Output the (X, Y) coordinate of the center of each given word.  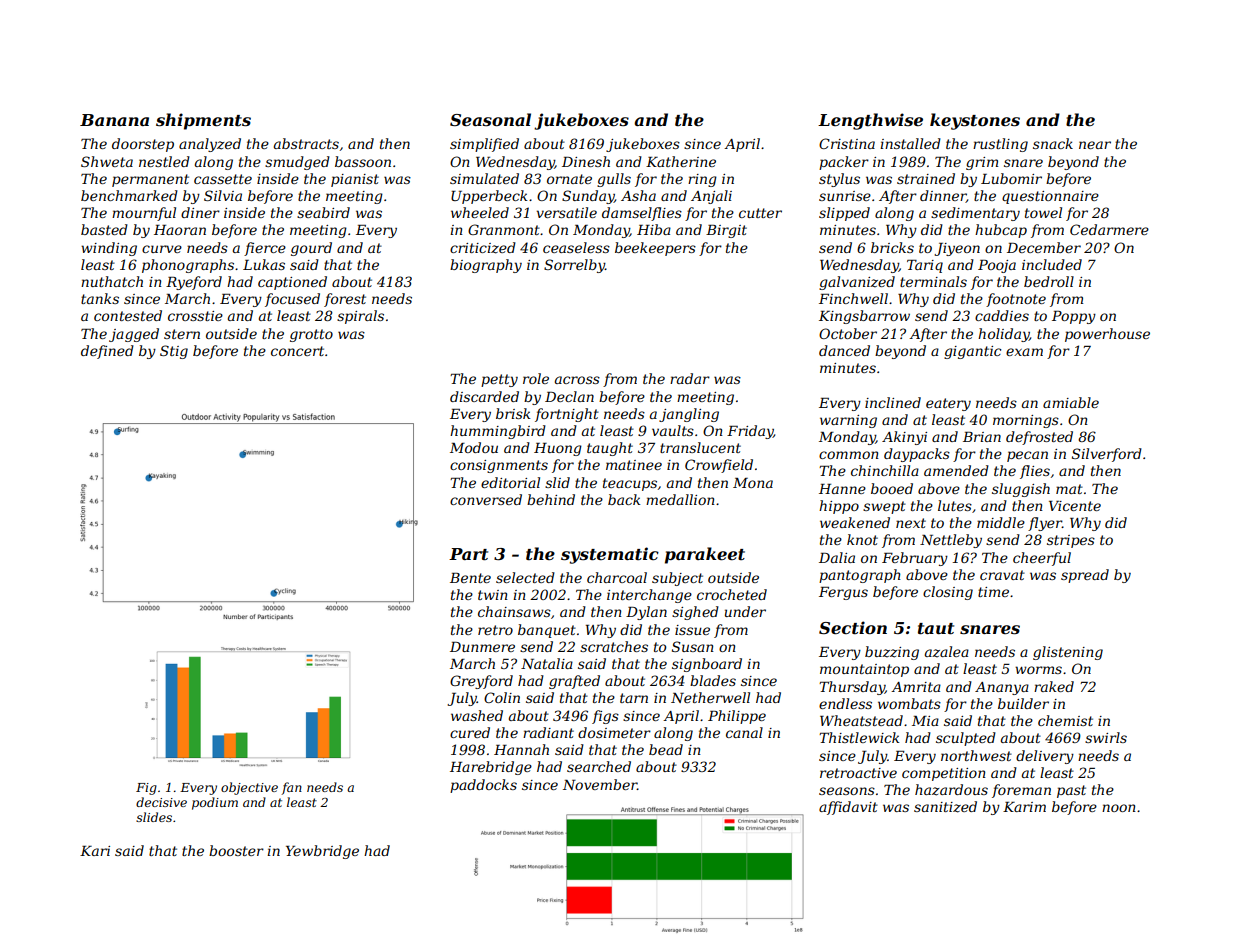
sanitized (945, 807)
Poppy (1074, 317)
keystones (975, 121)
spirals (360, 317)
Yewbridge (322, 852)
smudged (297, 163)
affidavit (848, 808)
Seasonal (490, 119)
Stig (174, 352)
